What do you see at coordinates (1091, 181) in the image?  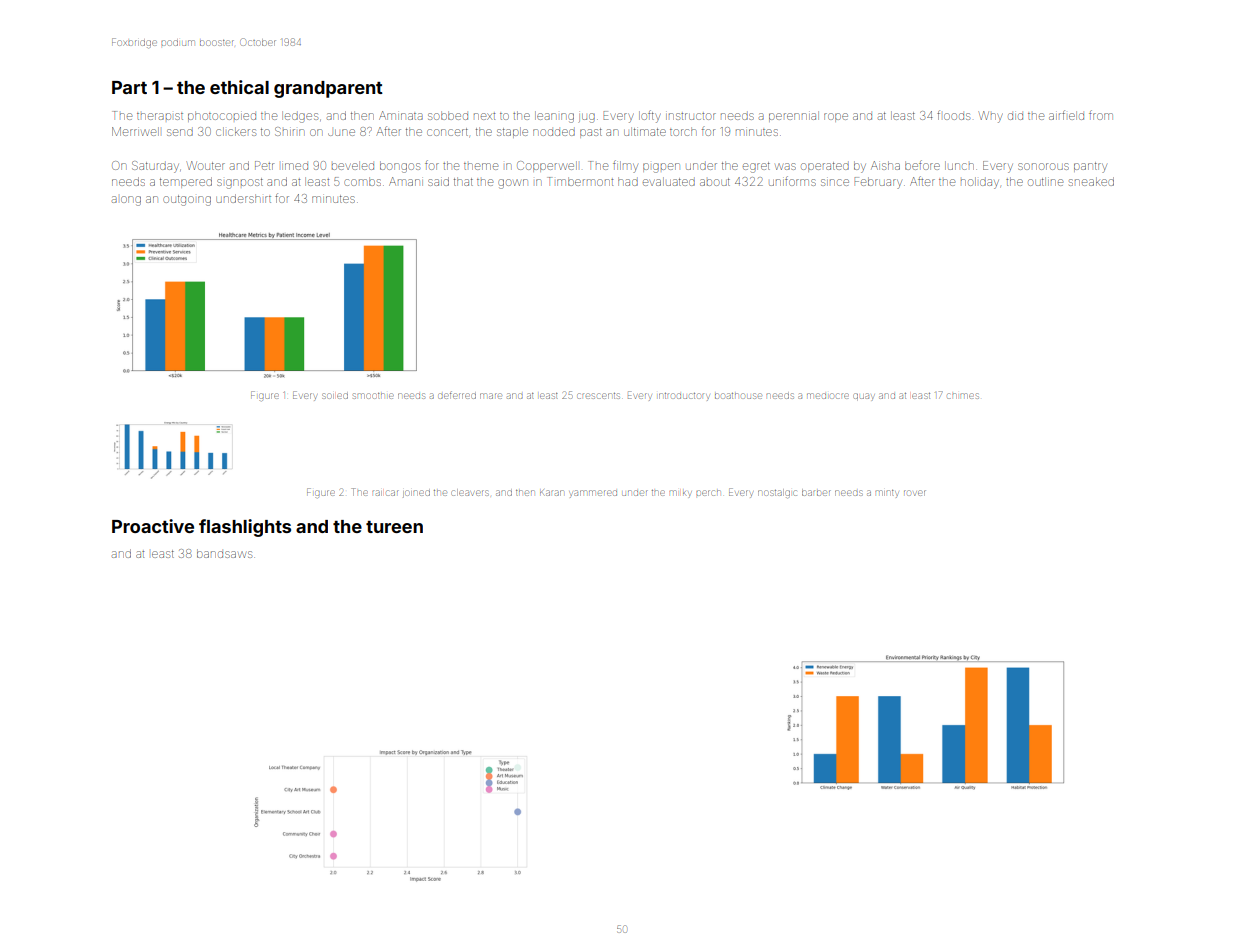 I see `sneaked` at bounding box center [1091, 181].
